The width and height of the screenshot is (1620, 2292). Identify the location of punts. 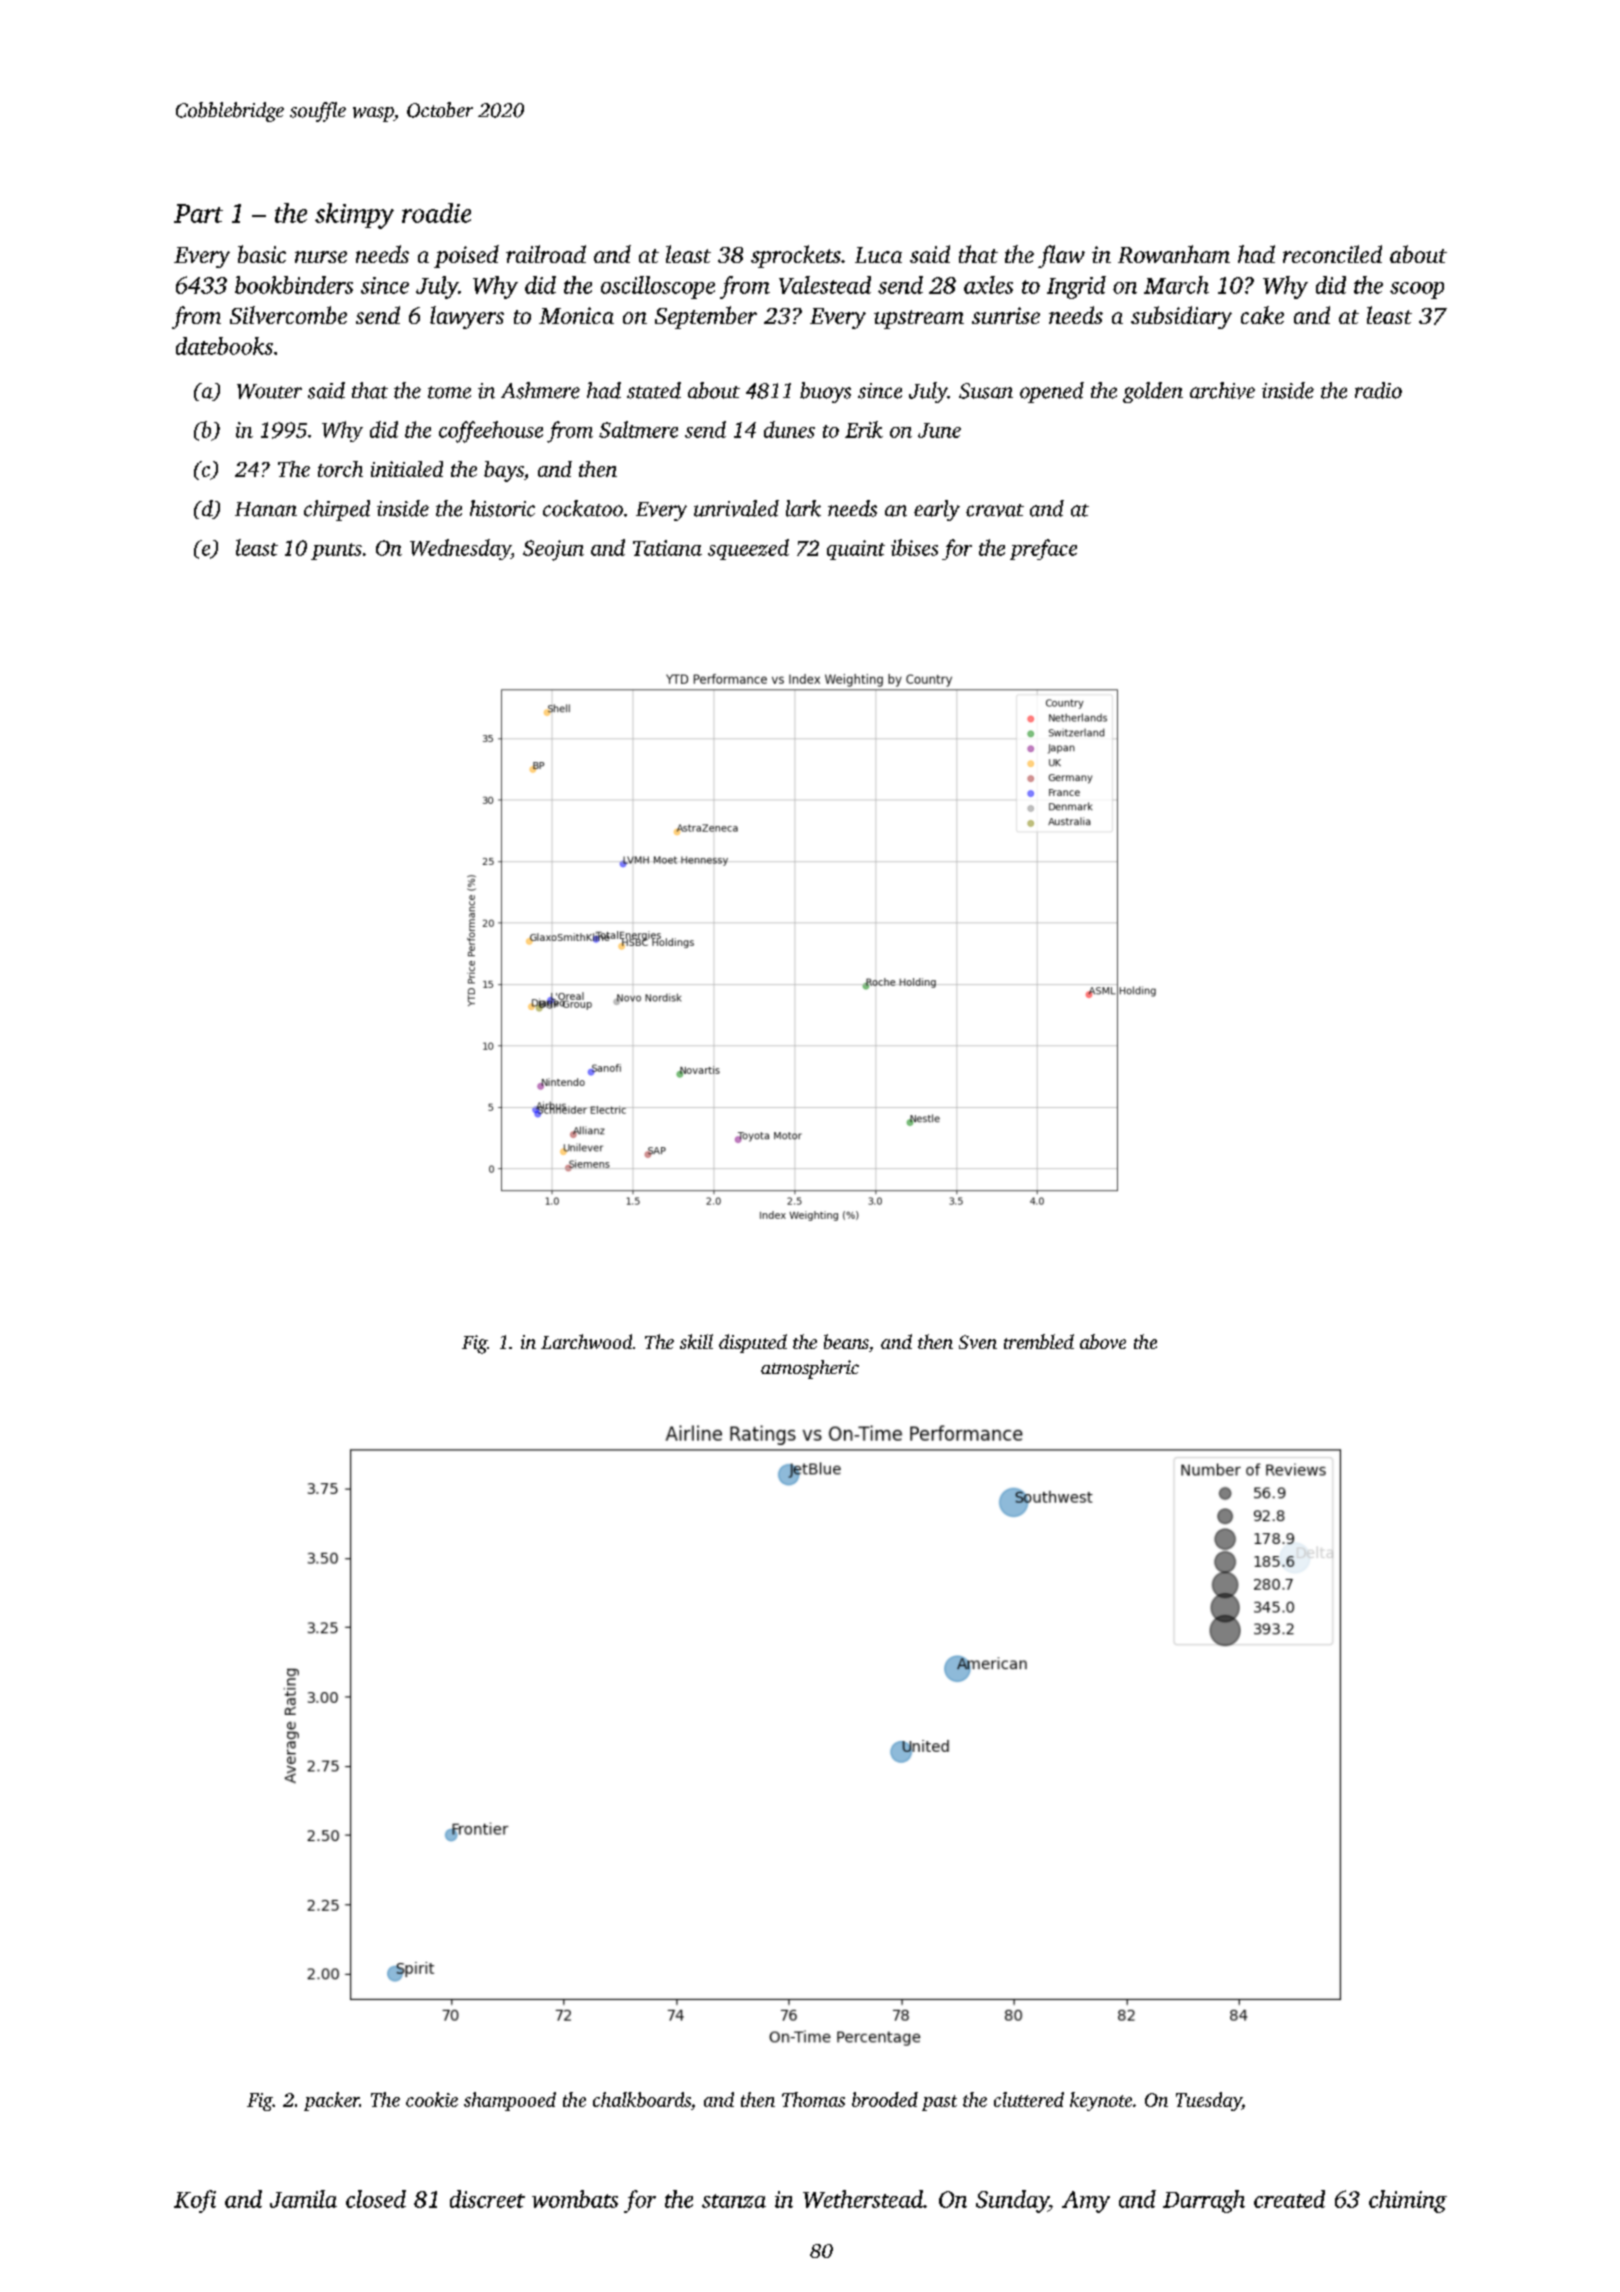
(336, 551).
